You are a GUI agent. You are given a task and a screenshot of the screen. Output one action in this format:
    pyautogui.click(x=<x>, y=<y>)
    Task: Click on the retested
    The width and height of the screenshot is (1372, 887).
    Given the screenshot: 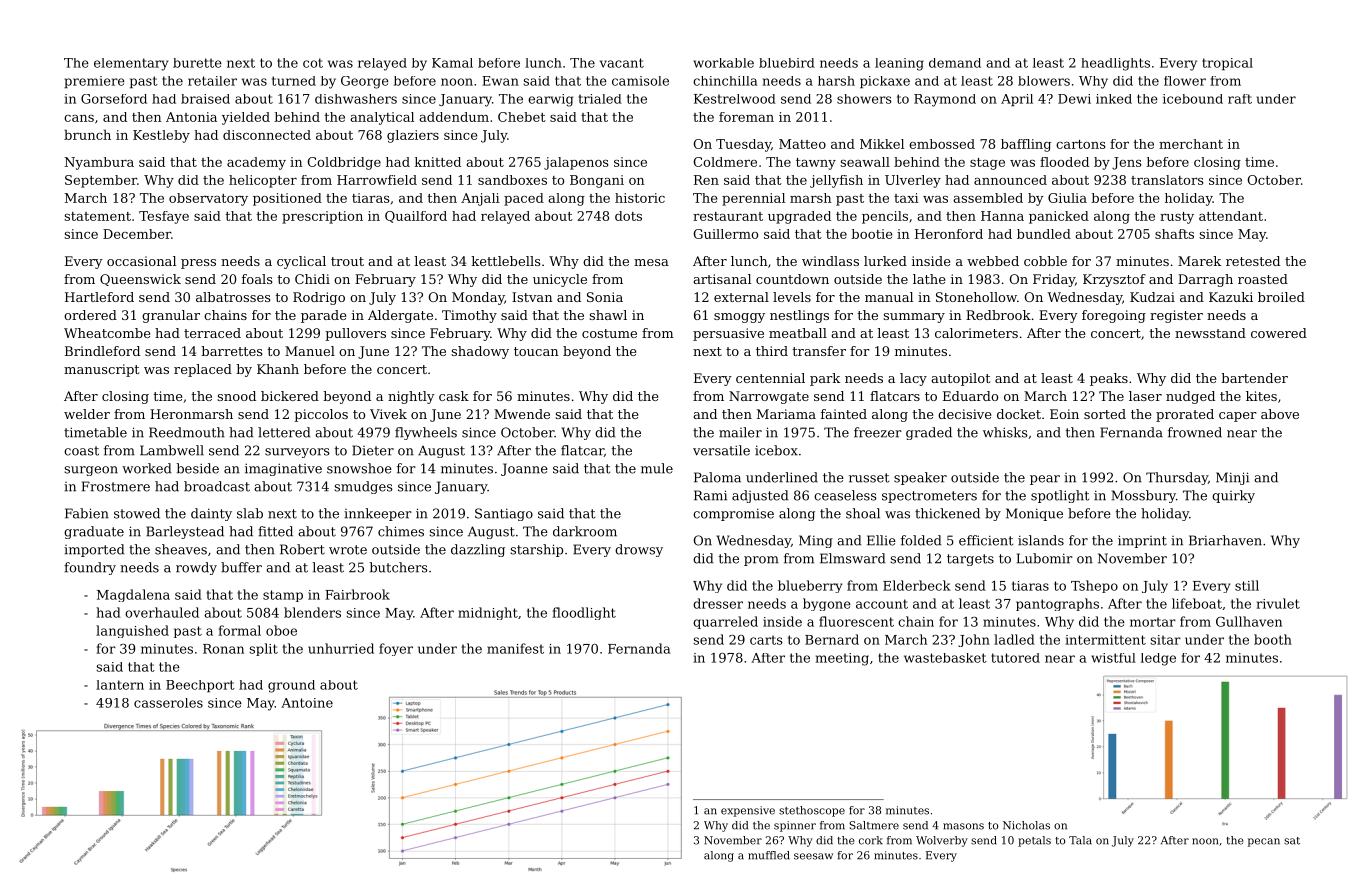 What is the action you would take?
    pyautogui.click(x=1253, y=261)
